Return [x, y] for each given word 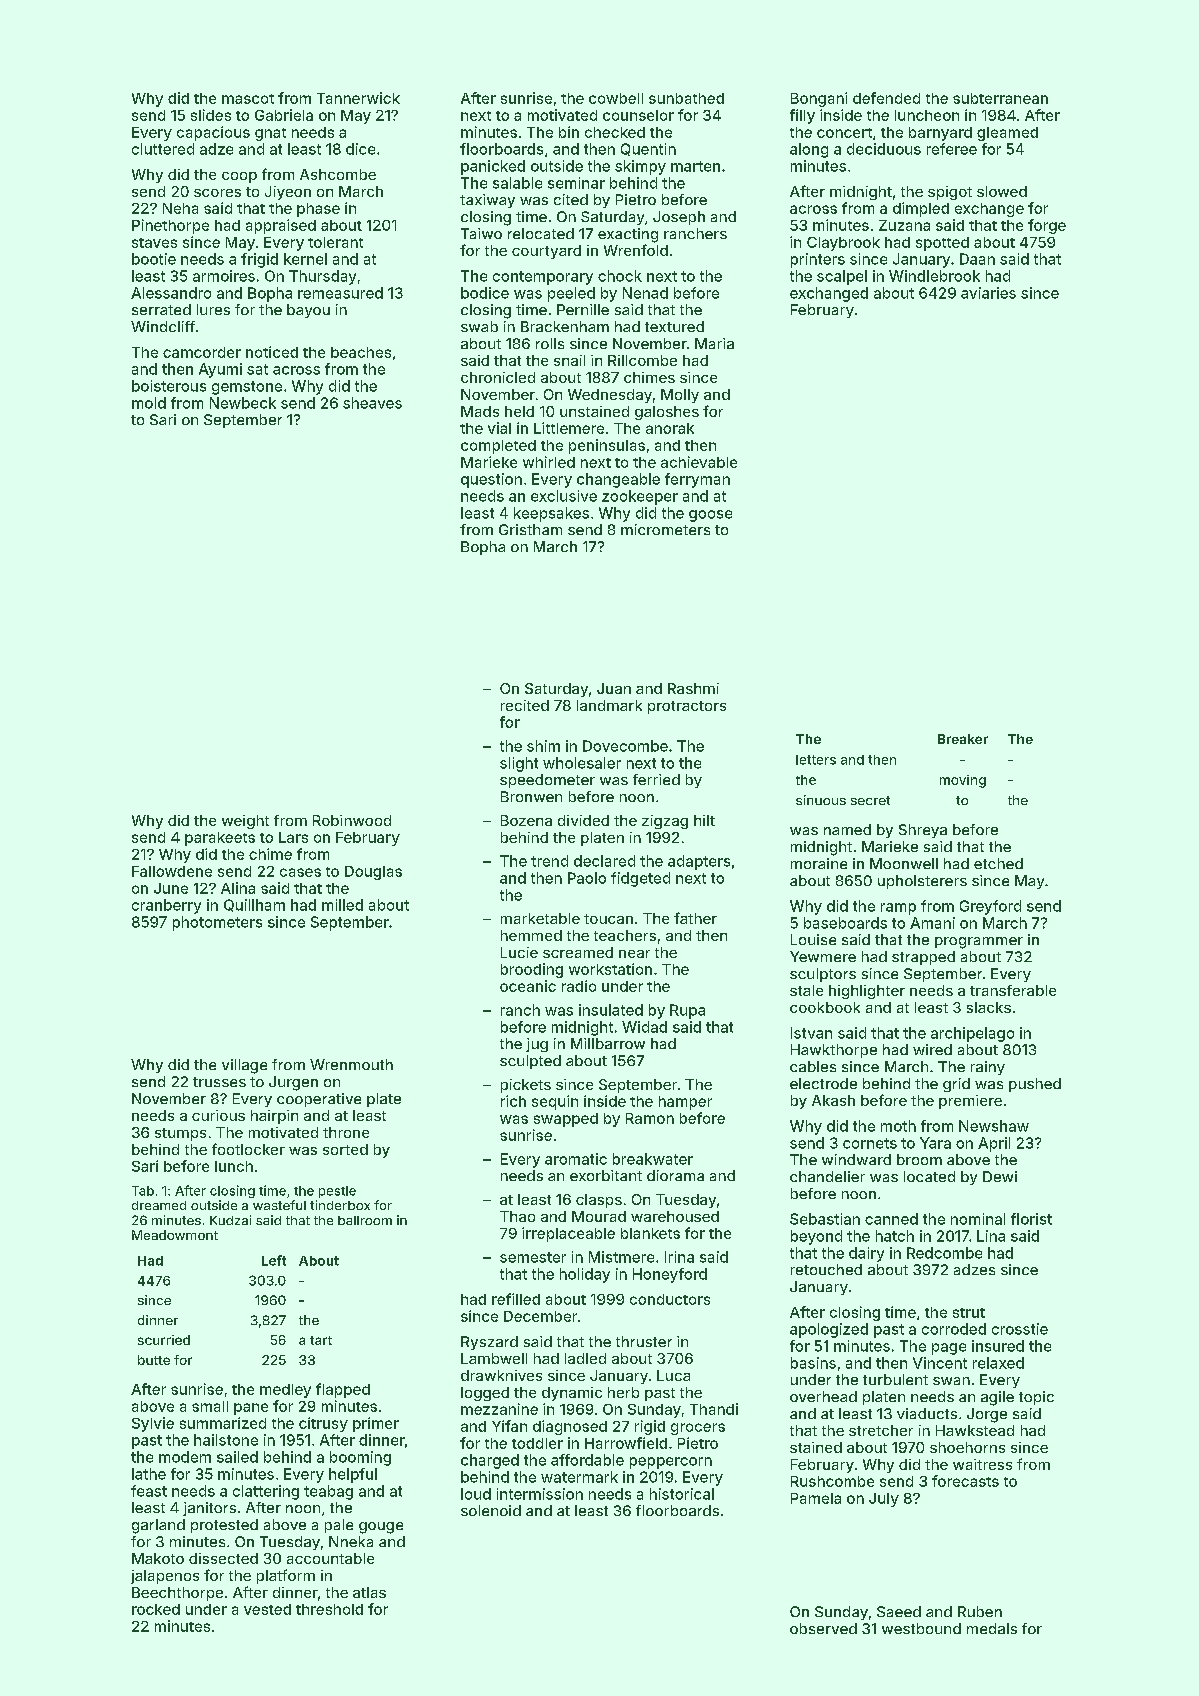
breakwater [653, 1159]
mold [149, 403]
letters [816, 760]
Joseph [679, 218]
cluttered [163, 149]
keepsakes [551, 514]
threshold [329, 1609]
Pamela [816, 1498]
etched [998, 863]
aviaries [988, 293]
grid [956, 1085]
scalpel [842, 277]
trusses [219, 1082]
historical [682, 1494]
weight [245, 822]
